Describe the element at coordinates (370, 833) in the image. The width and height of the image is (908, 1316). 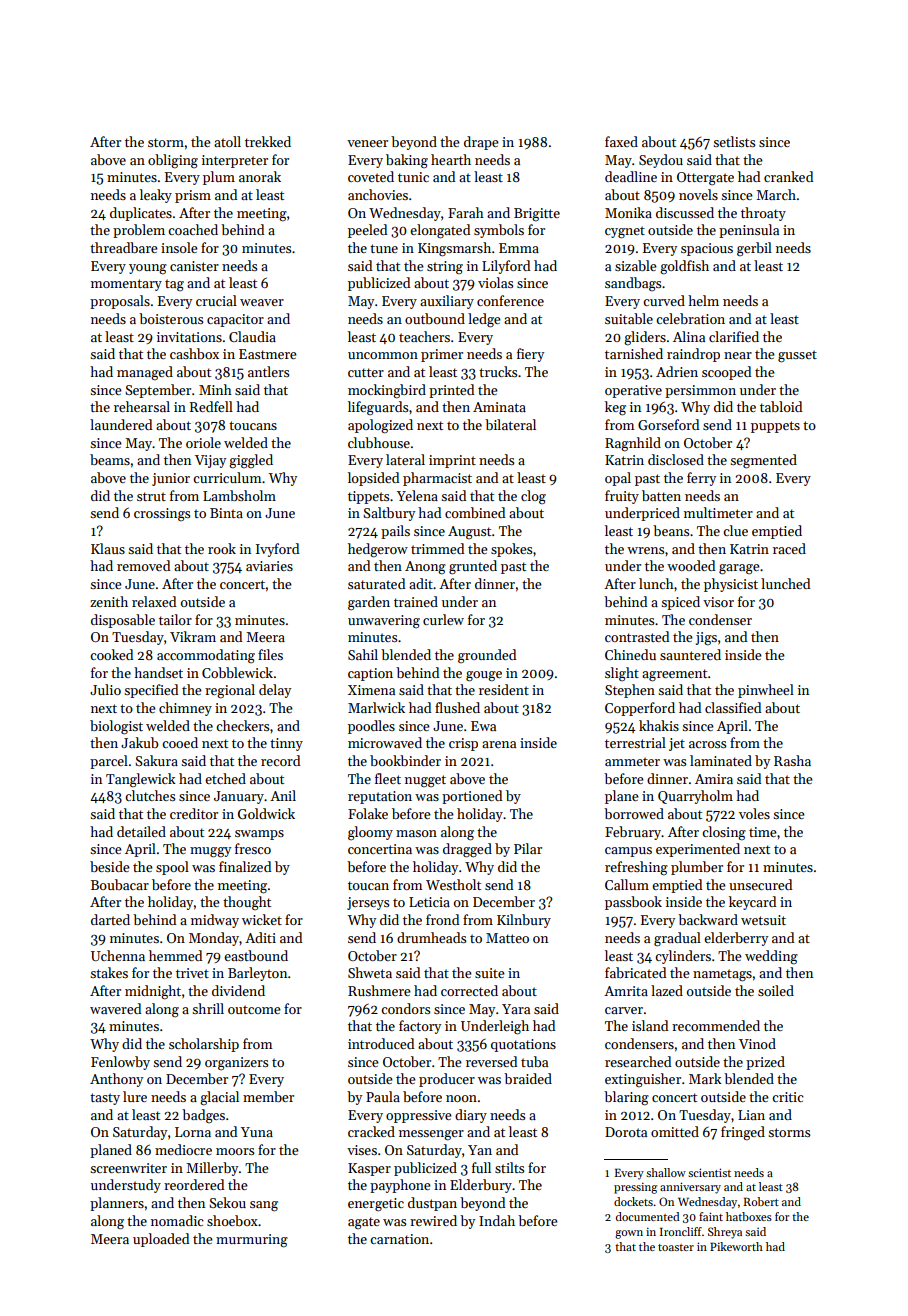
I see `gloomy` at that location.
